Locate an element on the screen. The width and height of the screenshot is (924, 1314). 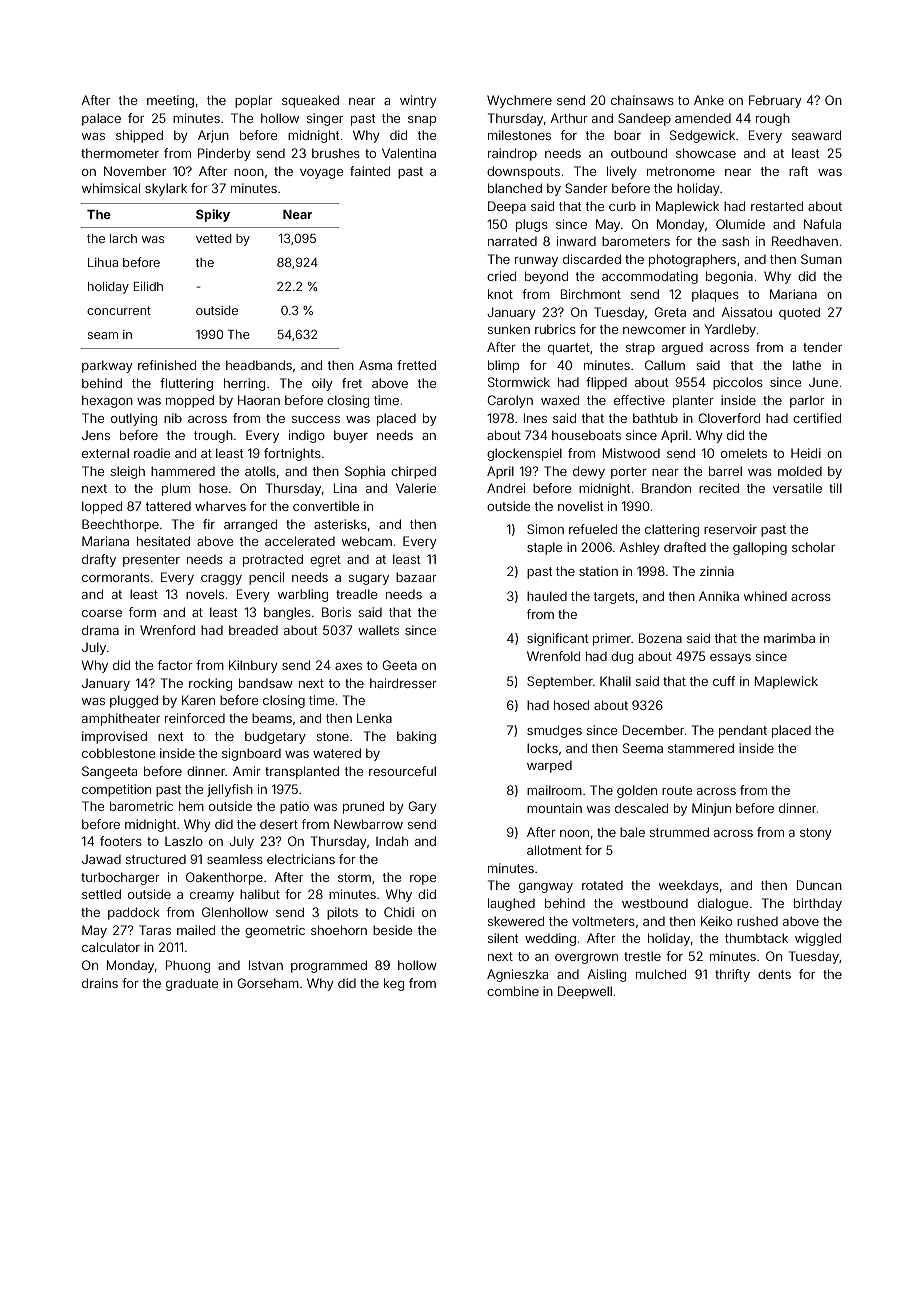
palace is located at coordinates (101, 119).
